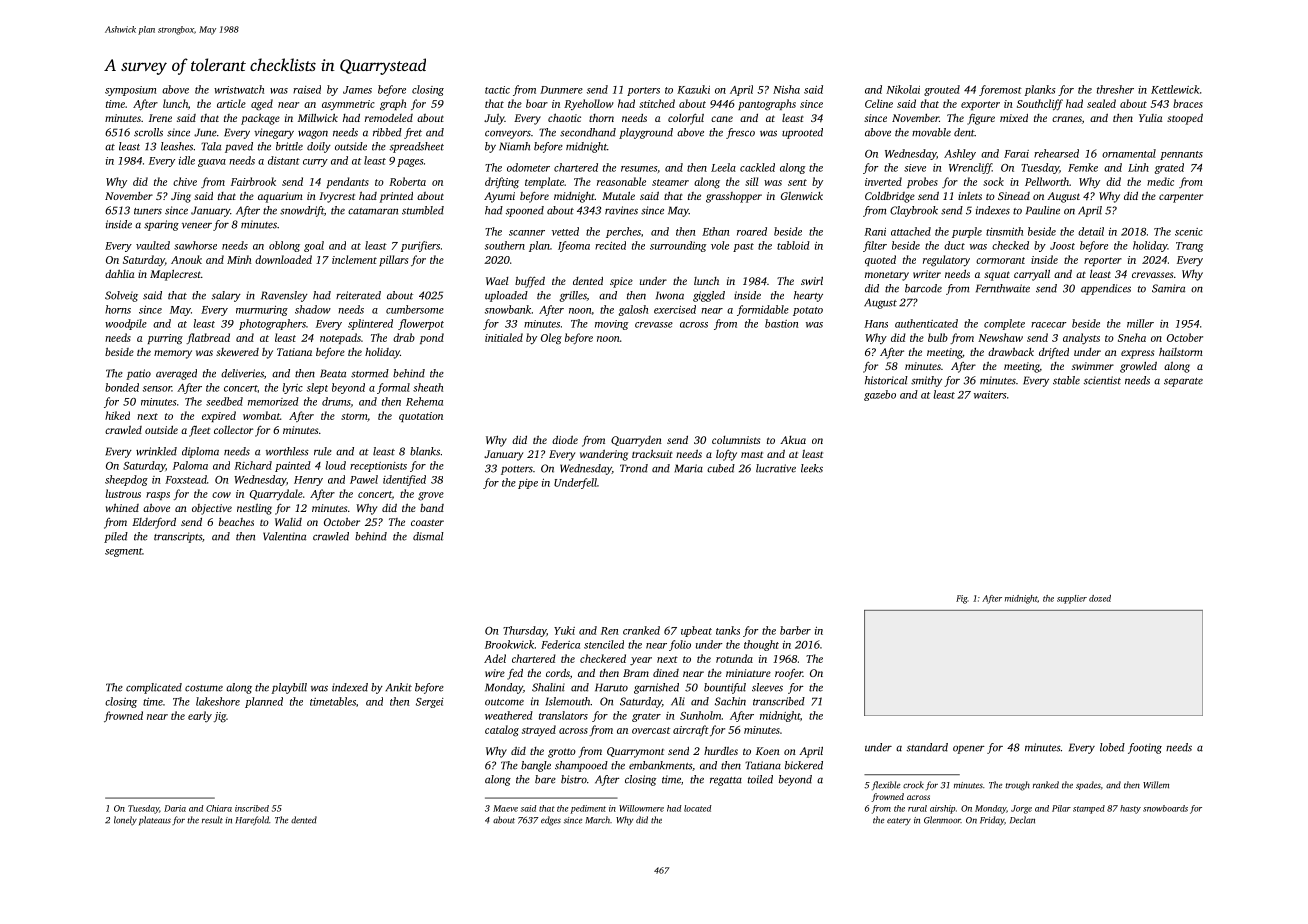 The height and width of the screenshot is (924, 1308). I want to click on Quarryden, so click(636, 441).
